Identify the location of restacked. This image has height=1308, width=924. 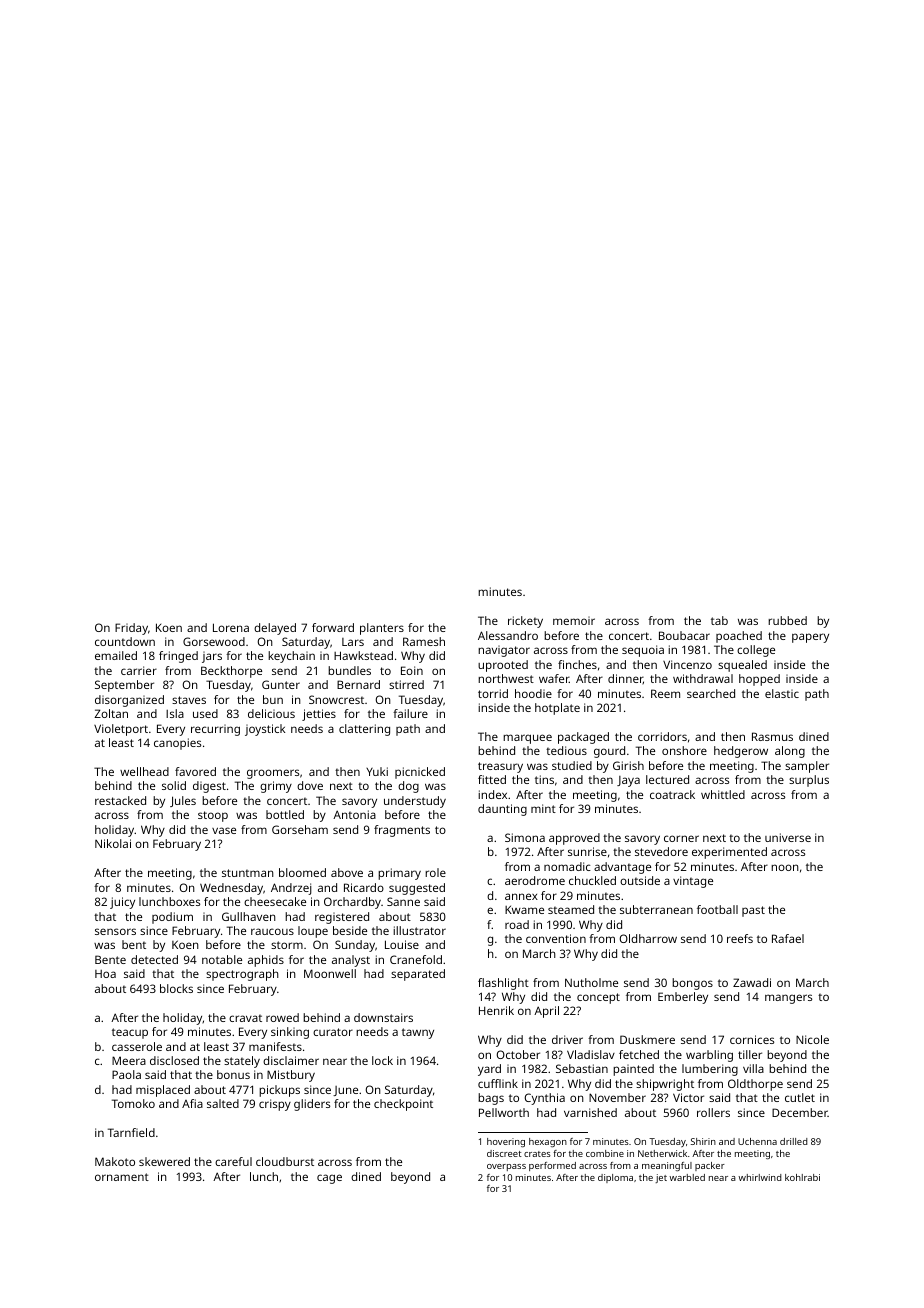
(120, 800).
